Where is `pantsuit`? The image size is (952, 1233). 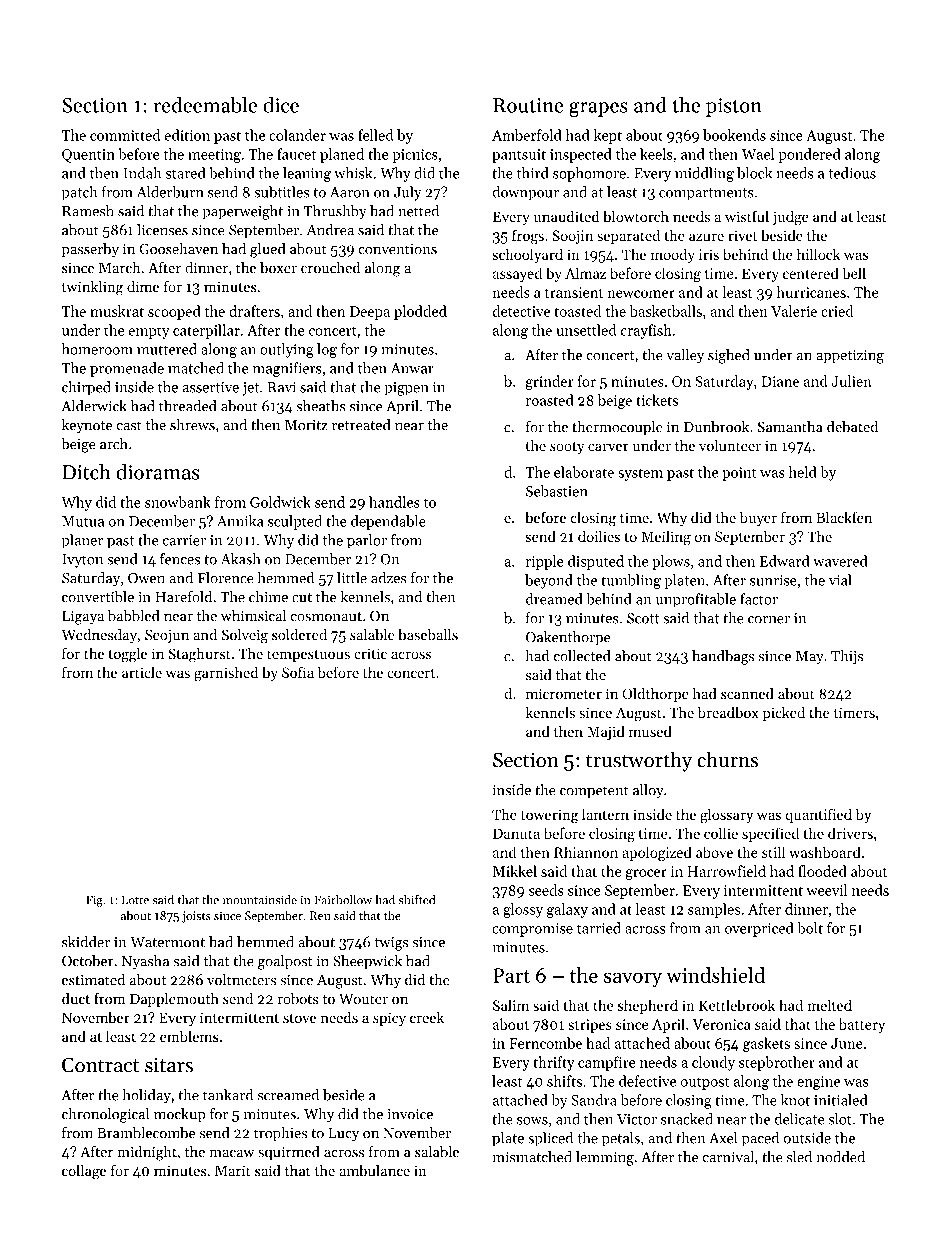 pantsuit is located at coordinates (519, 156).
